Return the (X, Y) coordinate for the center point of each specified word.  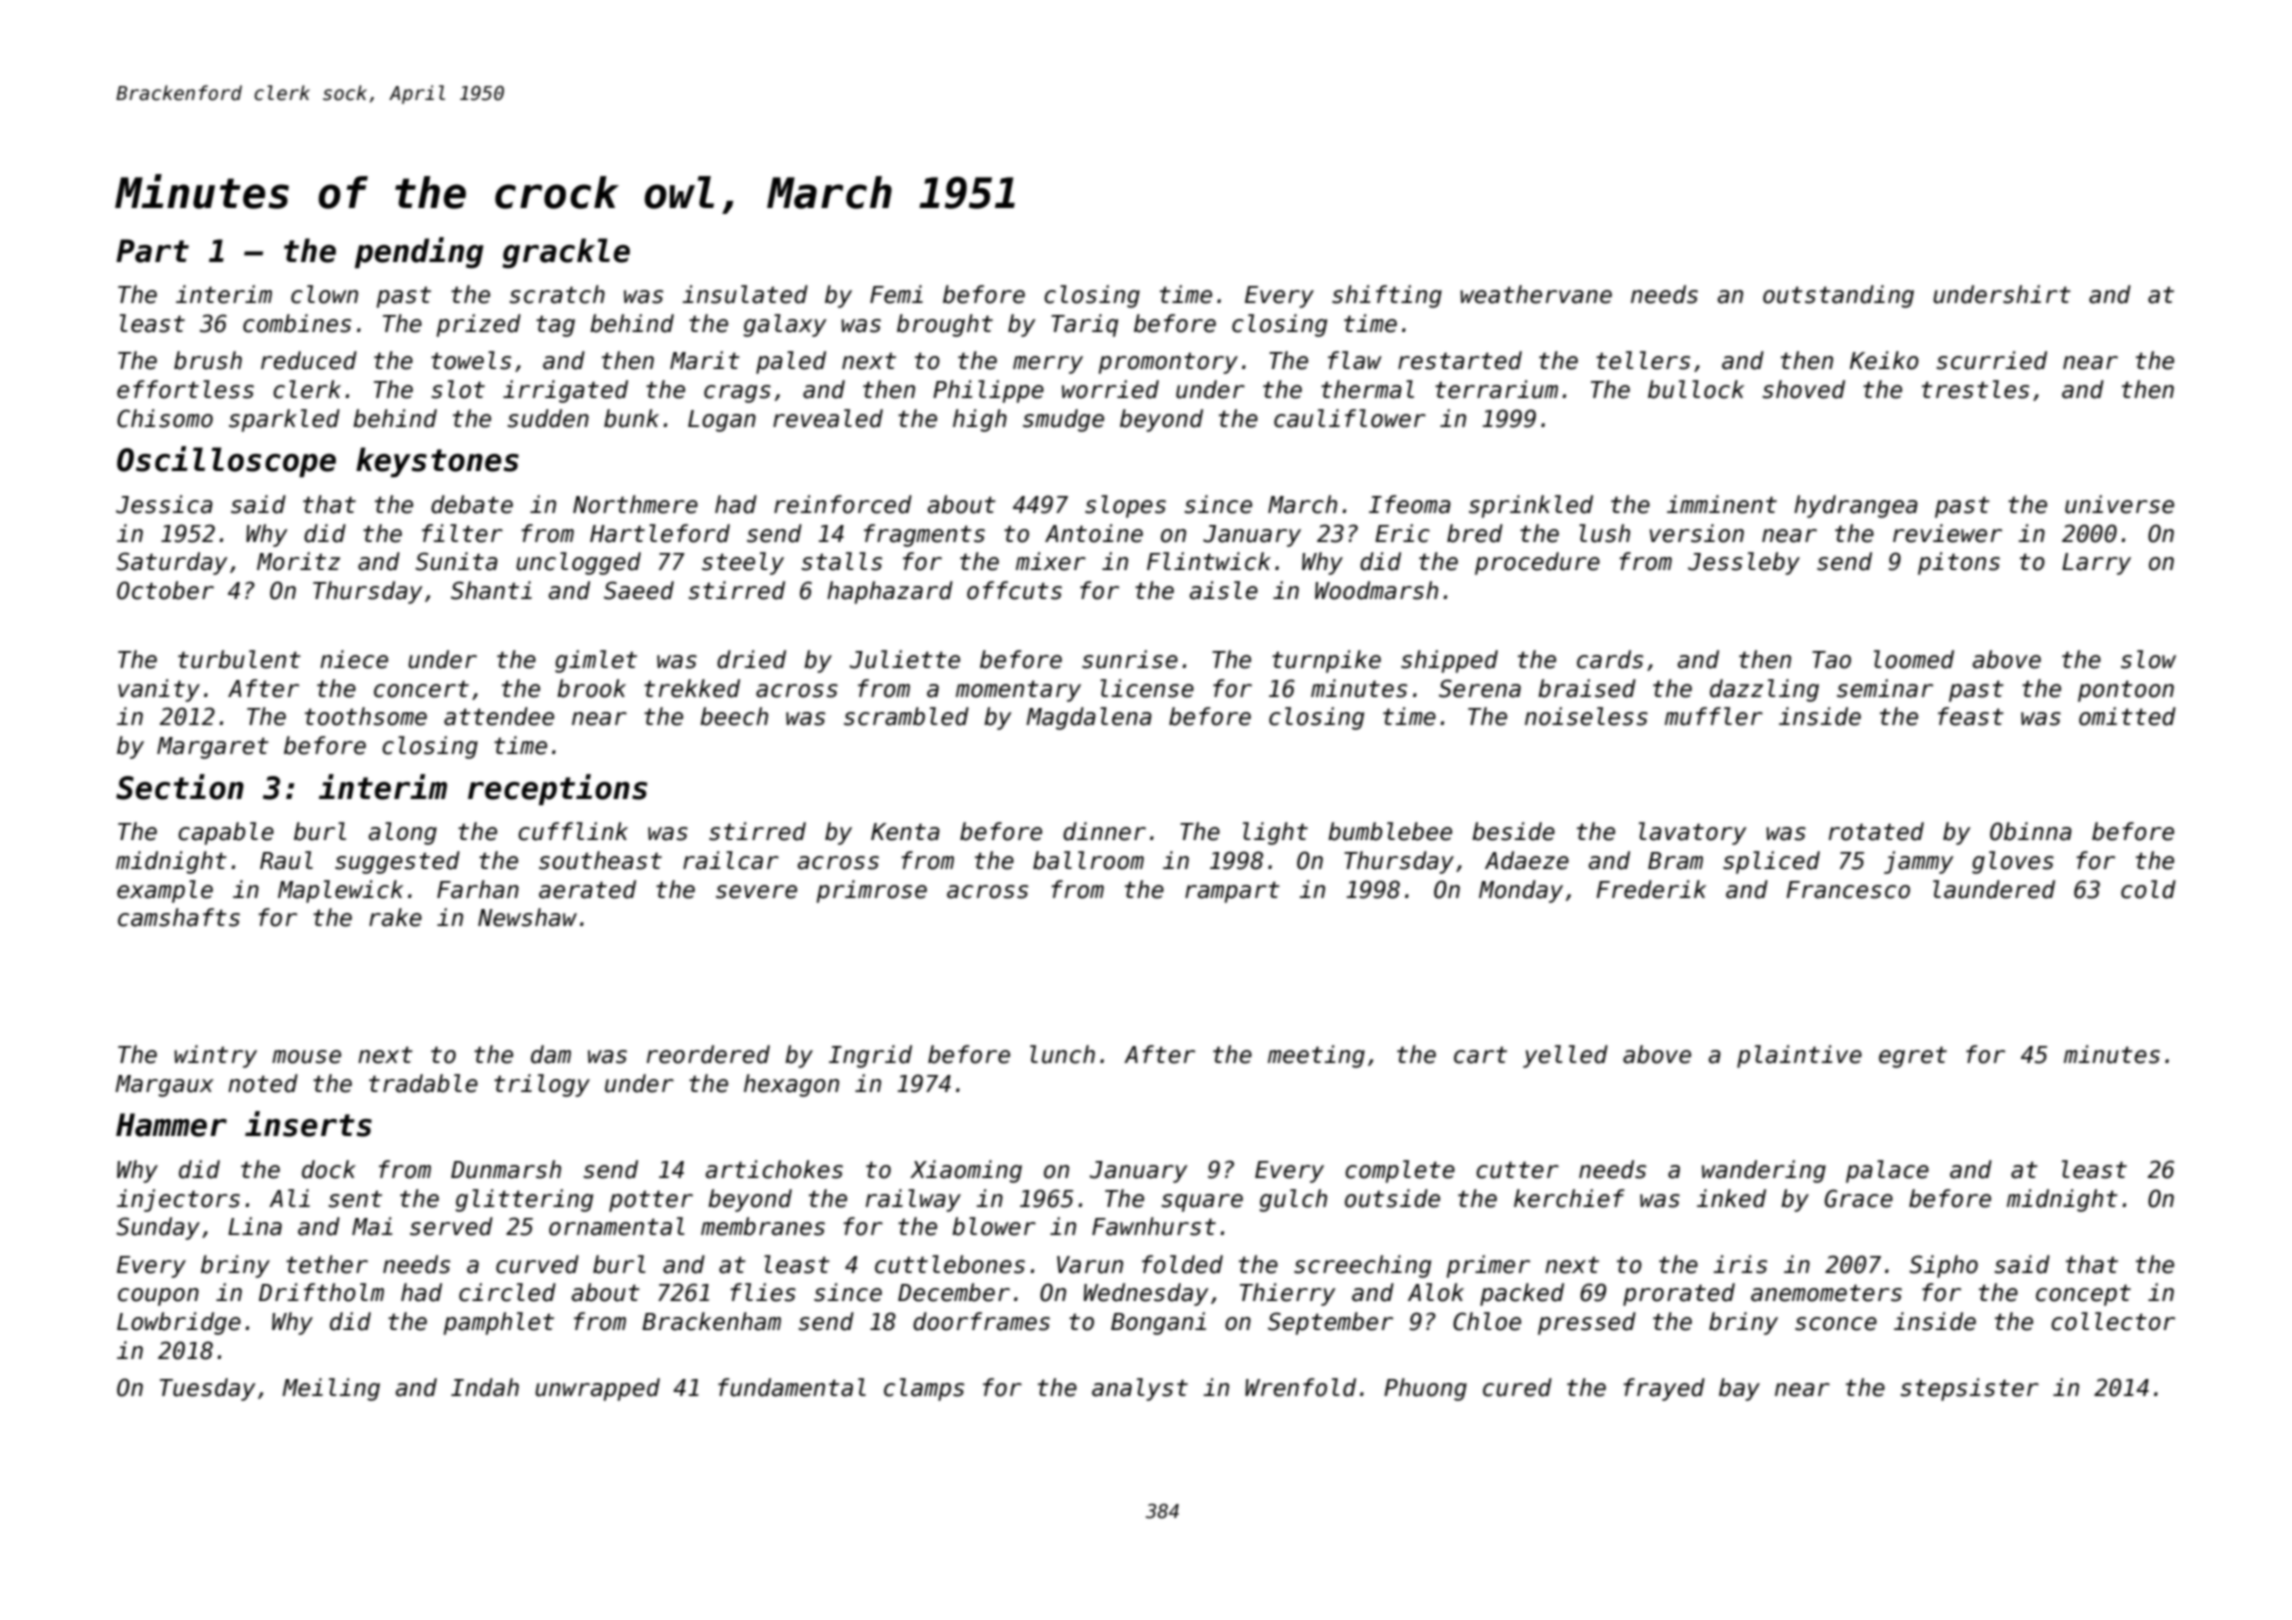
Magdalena (1089, 718)
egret (1913, 1057)
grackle (566, 253)
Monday (1521, 891)
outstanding (1838, 296)
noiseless (1586, 716)
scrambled (906, 716)
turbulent (239, 659)
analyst (1140, 1389)
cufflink (573, 831)
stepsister (1969, 1389)
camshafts (179, 917)
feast (1971, 716)
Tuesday (208, 1389)
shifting (1387, 296)
